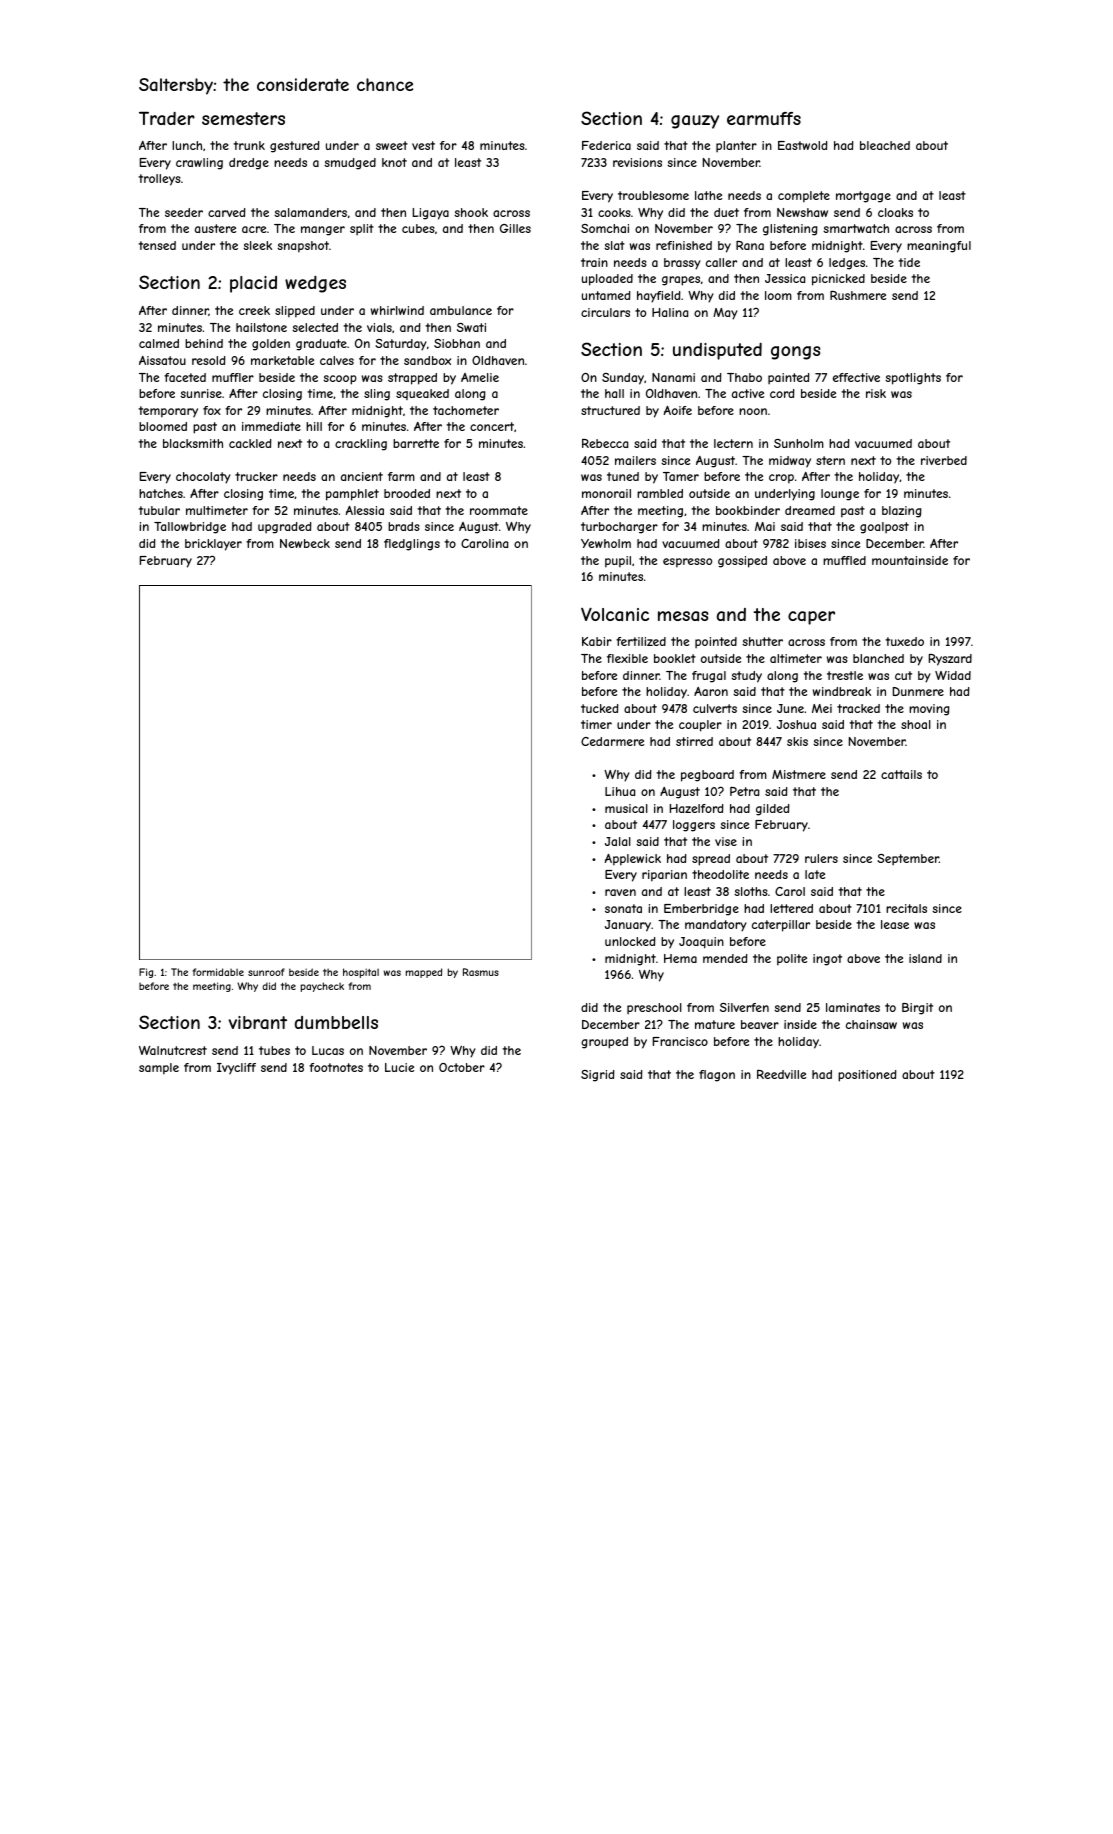 The height and width of the page is (1834, 1113). I want to click on earmuffs, so click(764, 118).
